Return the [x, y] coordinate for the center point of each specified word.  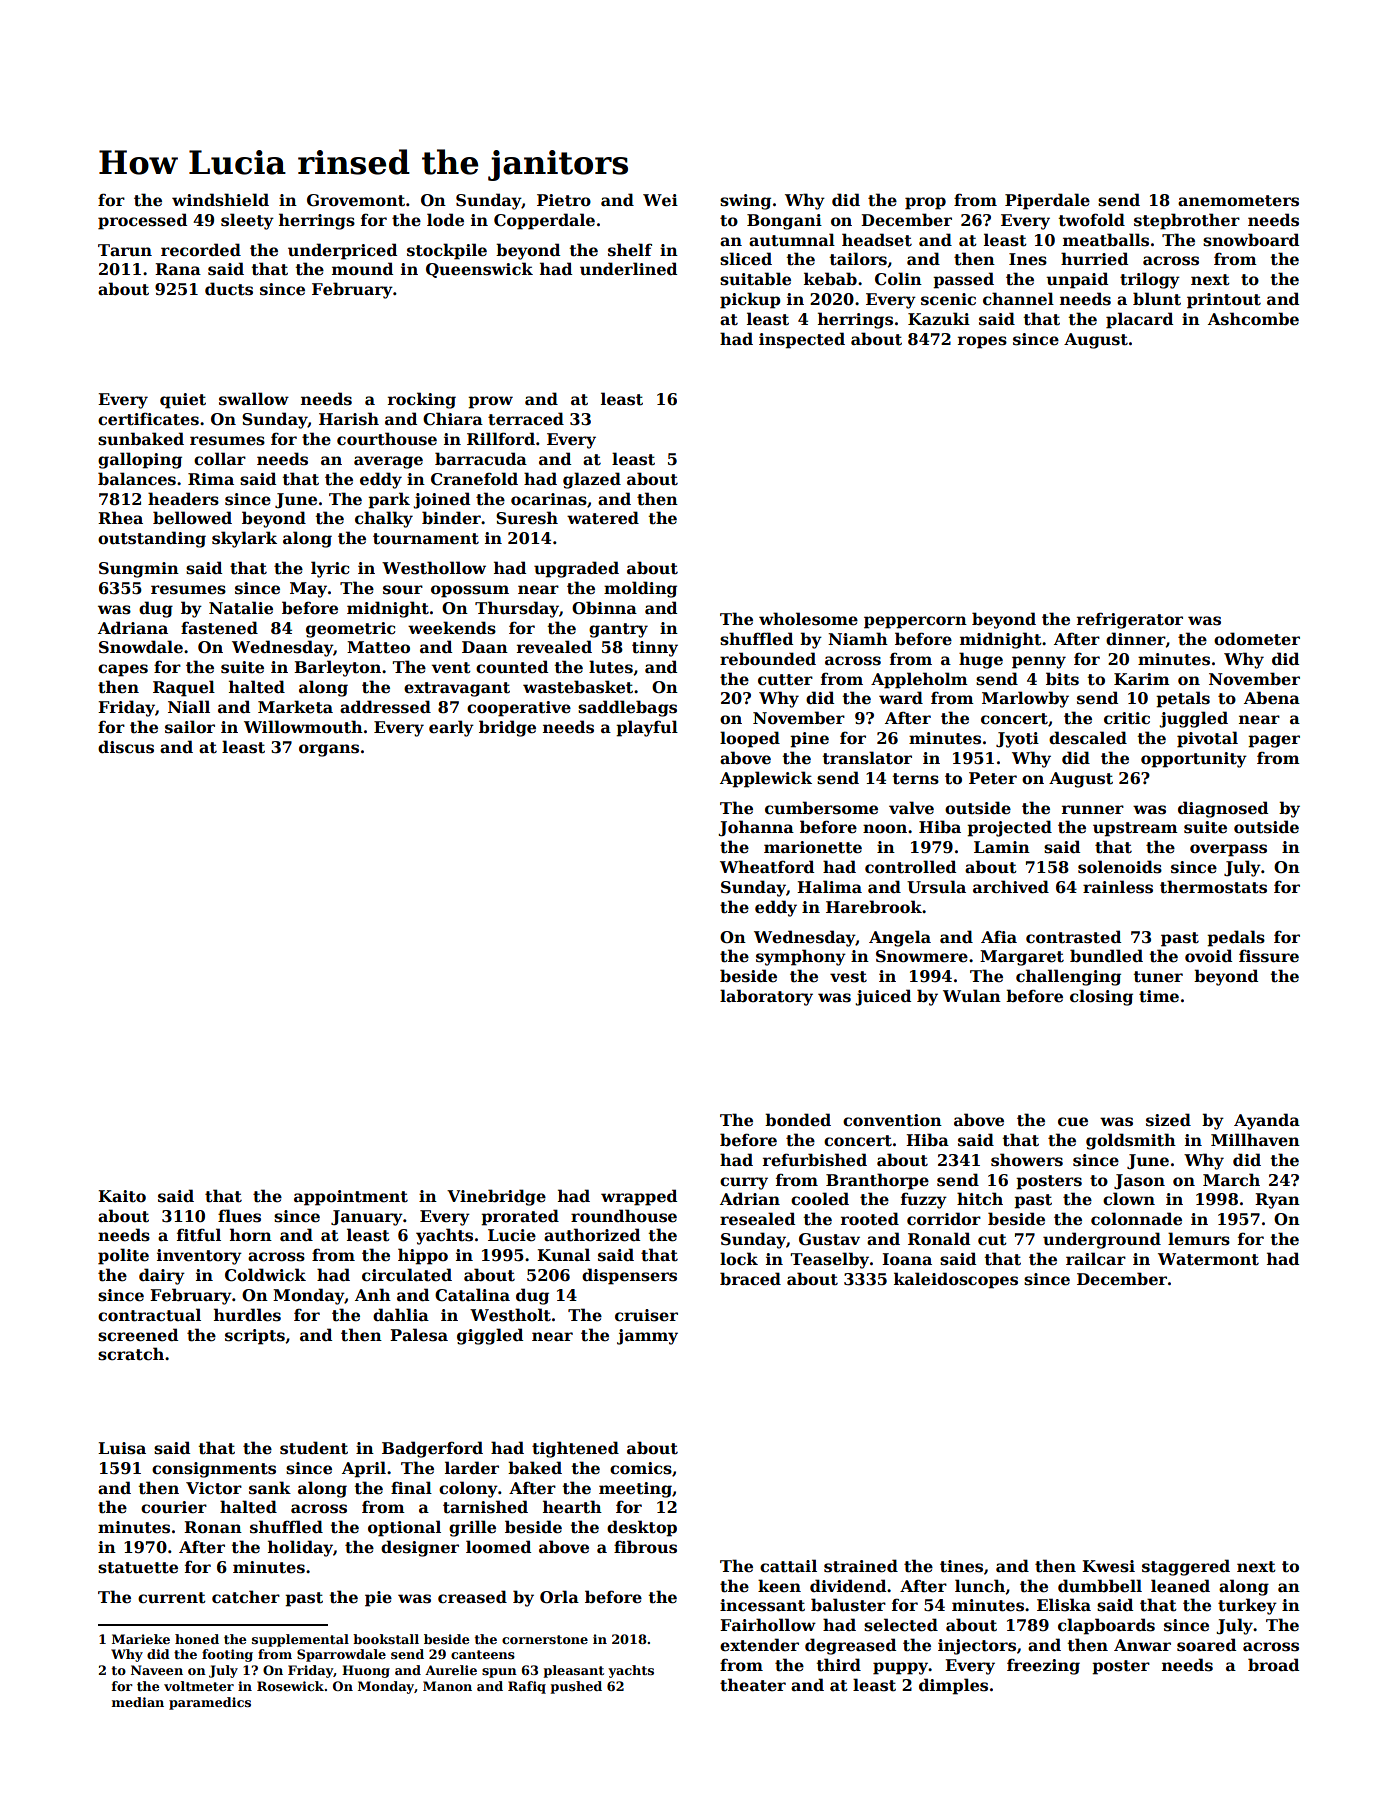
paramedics [210, 1703]
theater [753, 1685]
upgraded [576, 569]
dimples [953, 1686]
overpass [1228, 850]
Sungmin [139, 570]
